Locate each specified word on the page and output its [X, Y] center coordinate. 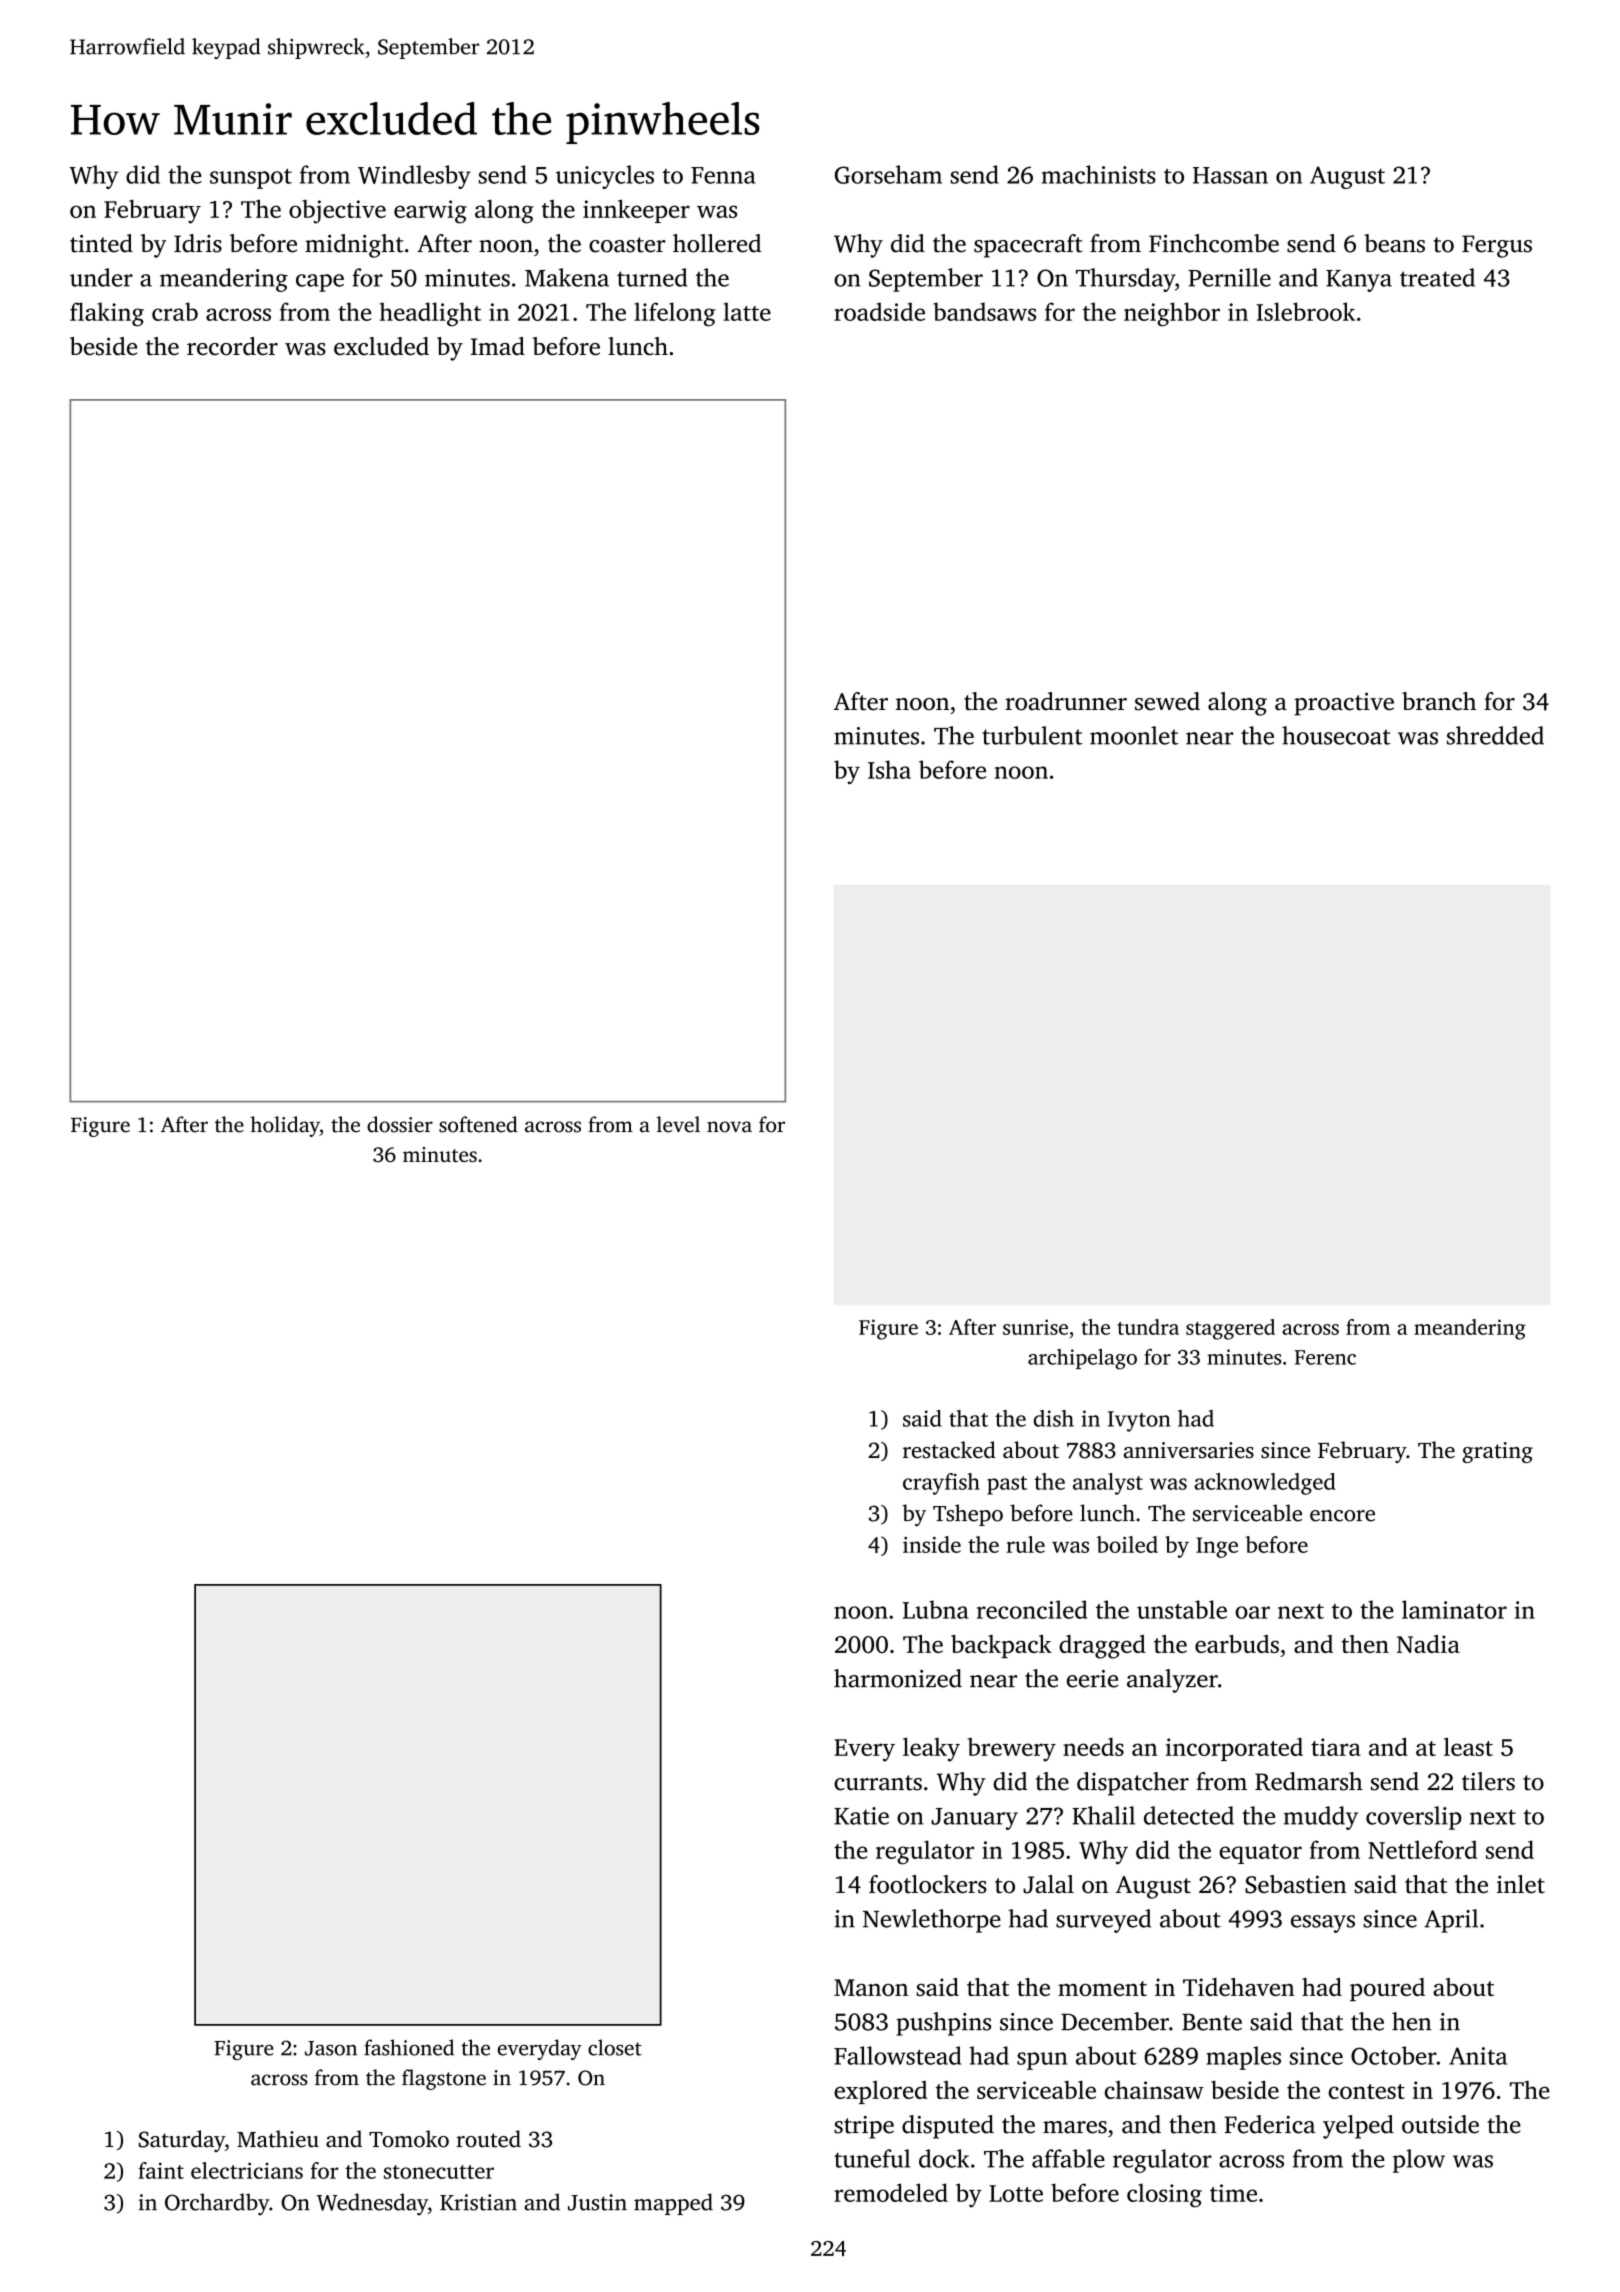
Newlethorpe [932, 1921]
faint [161, 2170]
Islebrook [1305, 311]
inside [932, 1544]
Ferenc [1325, 1357]
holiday [285, 1126]
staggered [1230, 1329]
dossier [400, 1124]
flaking [107, 314]
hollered [717, 243]
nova [729, 1127]
